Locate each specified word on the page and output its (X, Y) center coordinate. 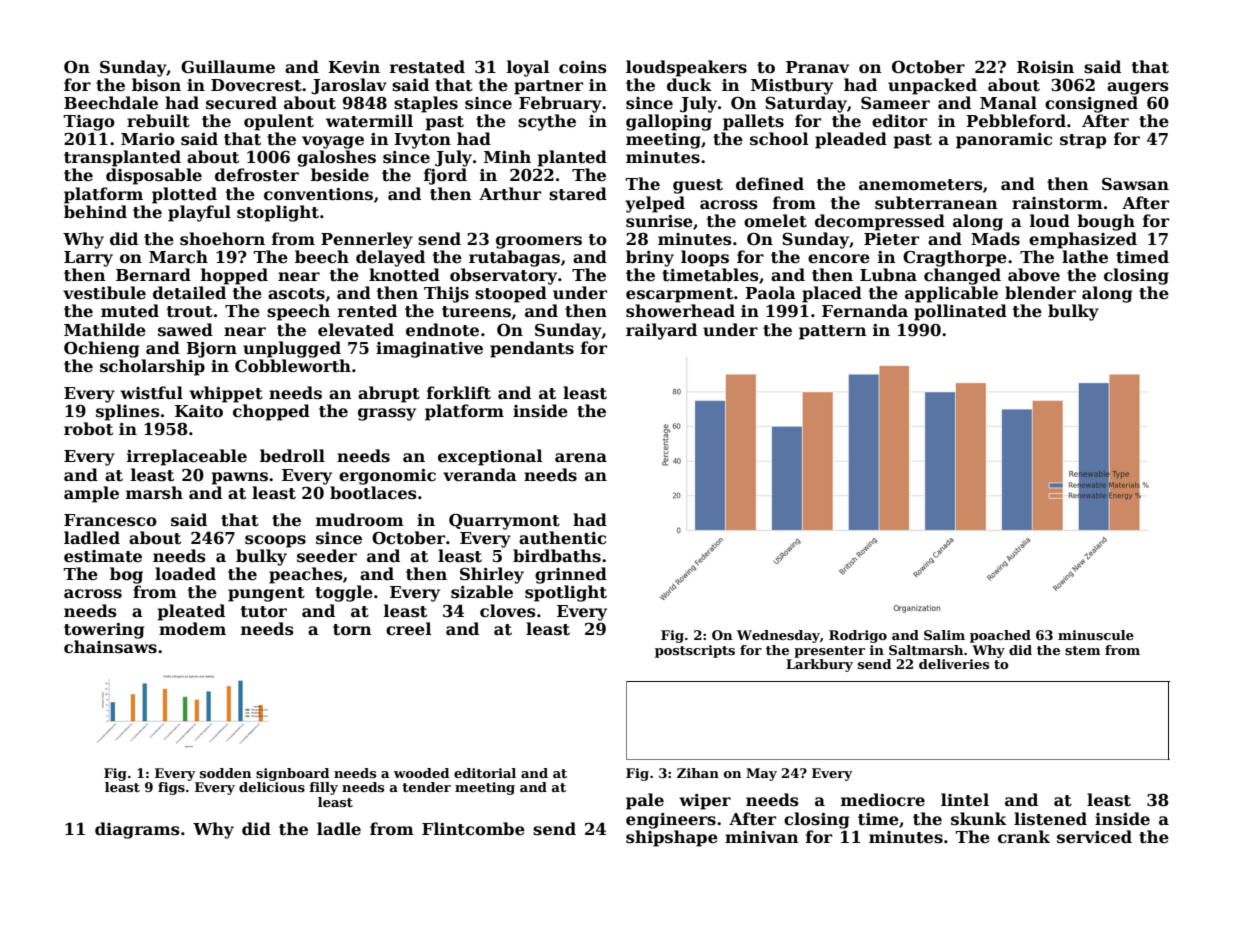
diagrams (137, 830)
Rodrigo (858, 636)
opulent (279, 122)
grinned (571, 575)
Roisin (1045, 67)
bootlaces (373, 493)
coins (583, 67)
